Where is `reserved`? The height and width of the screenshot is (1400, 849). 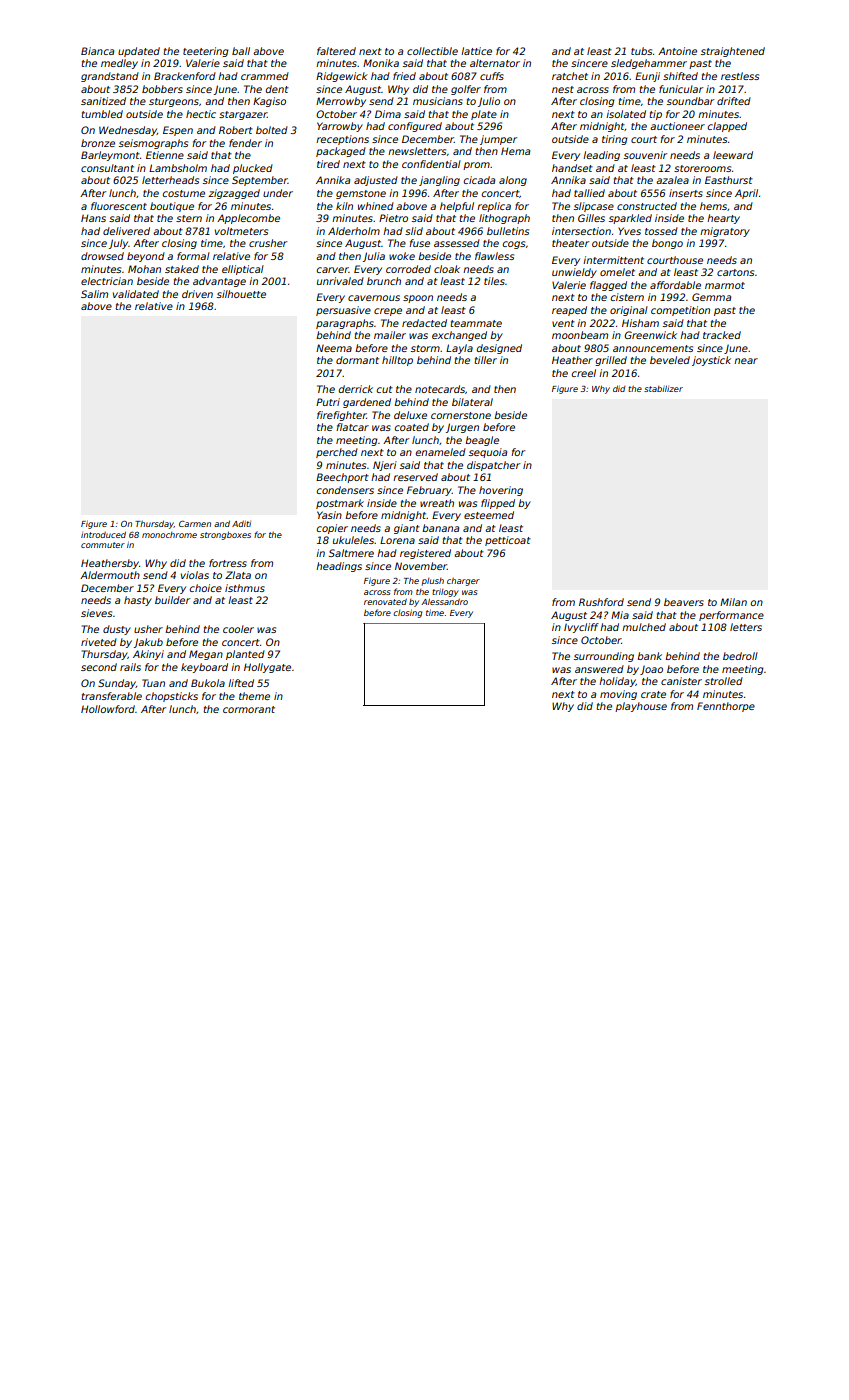 reserved is located at coordinates (415, 477).
